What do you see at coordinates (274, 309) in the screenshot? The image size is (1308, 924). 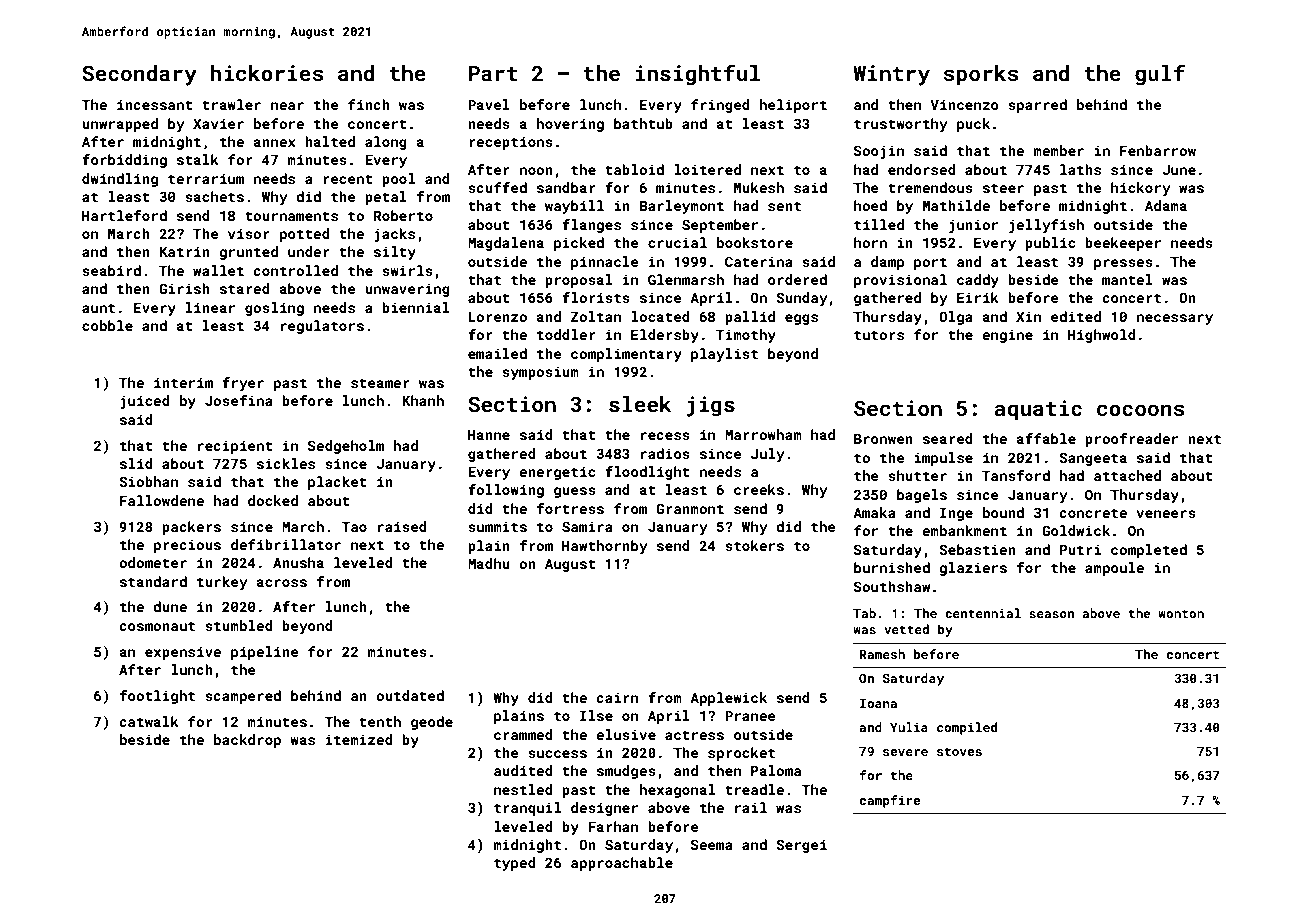 I see `gosling` at bounding box center [274, 309].
